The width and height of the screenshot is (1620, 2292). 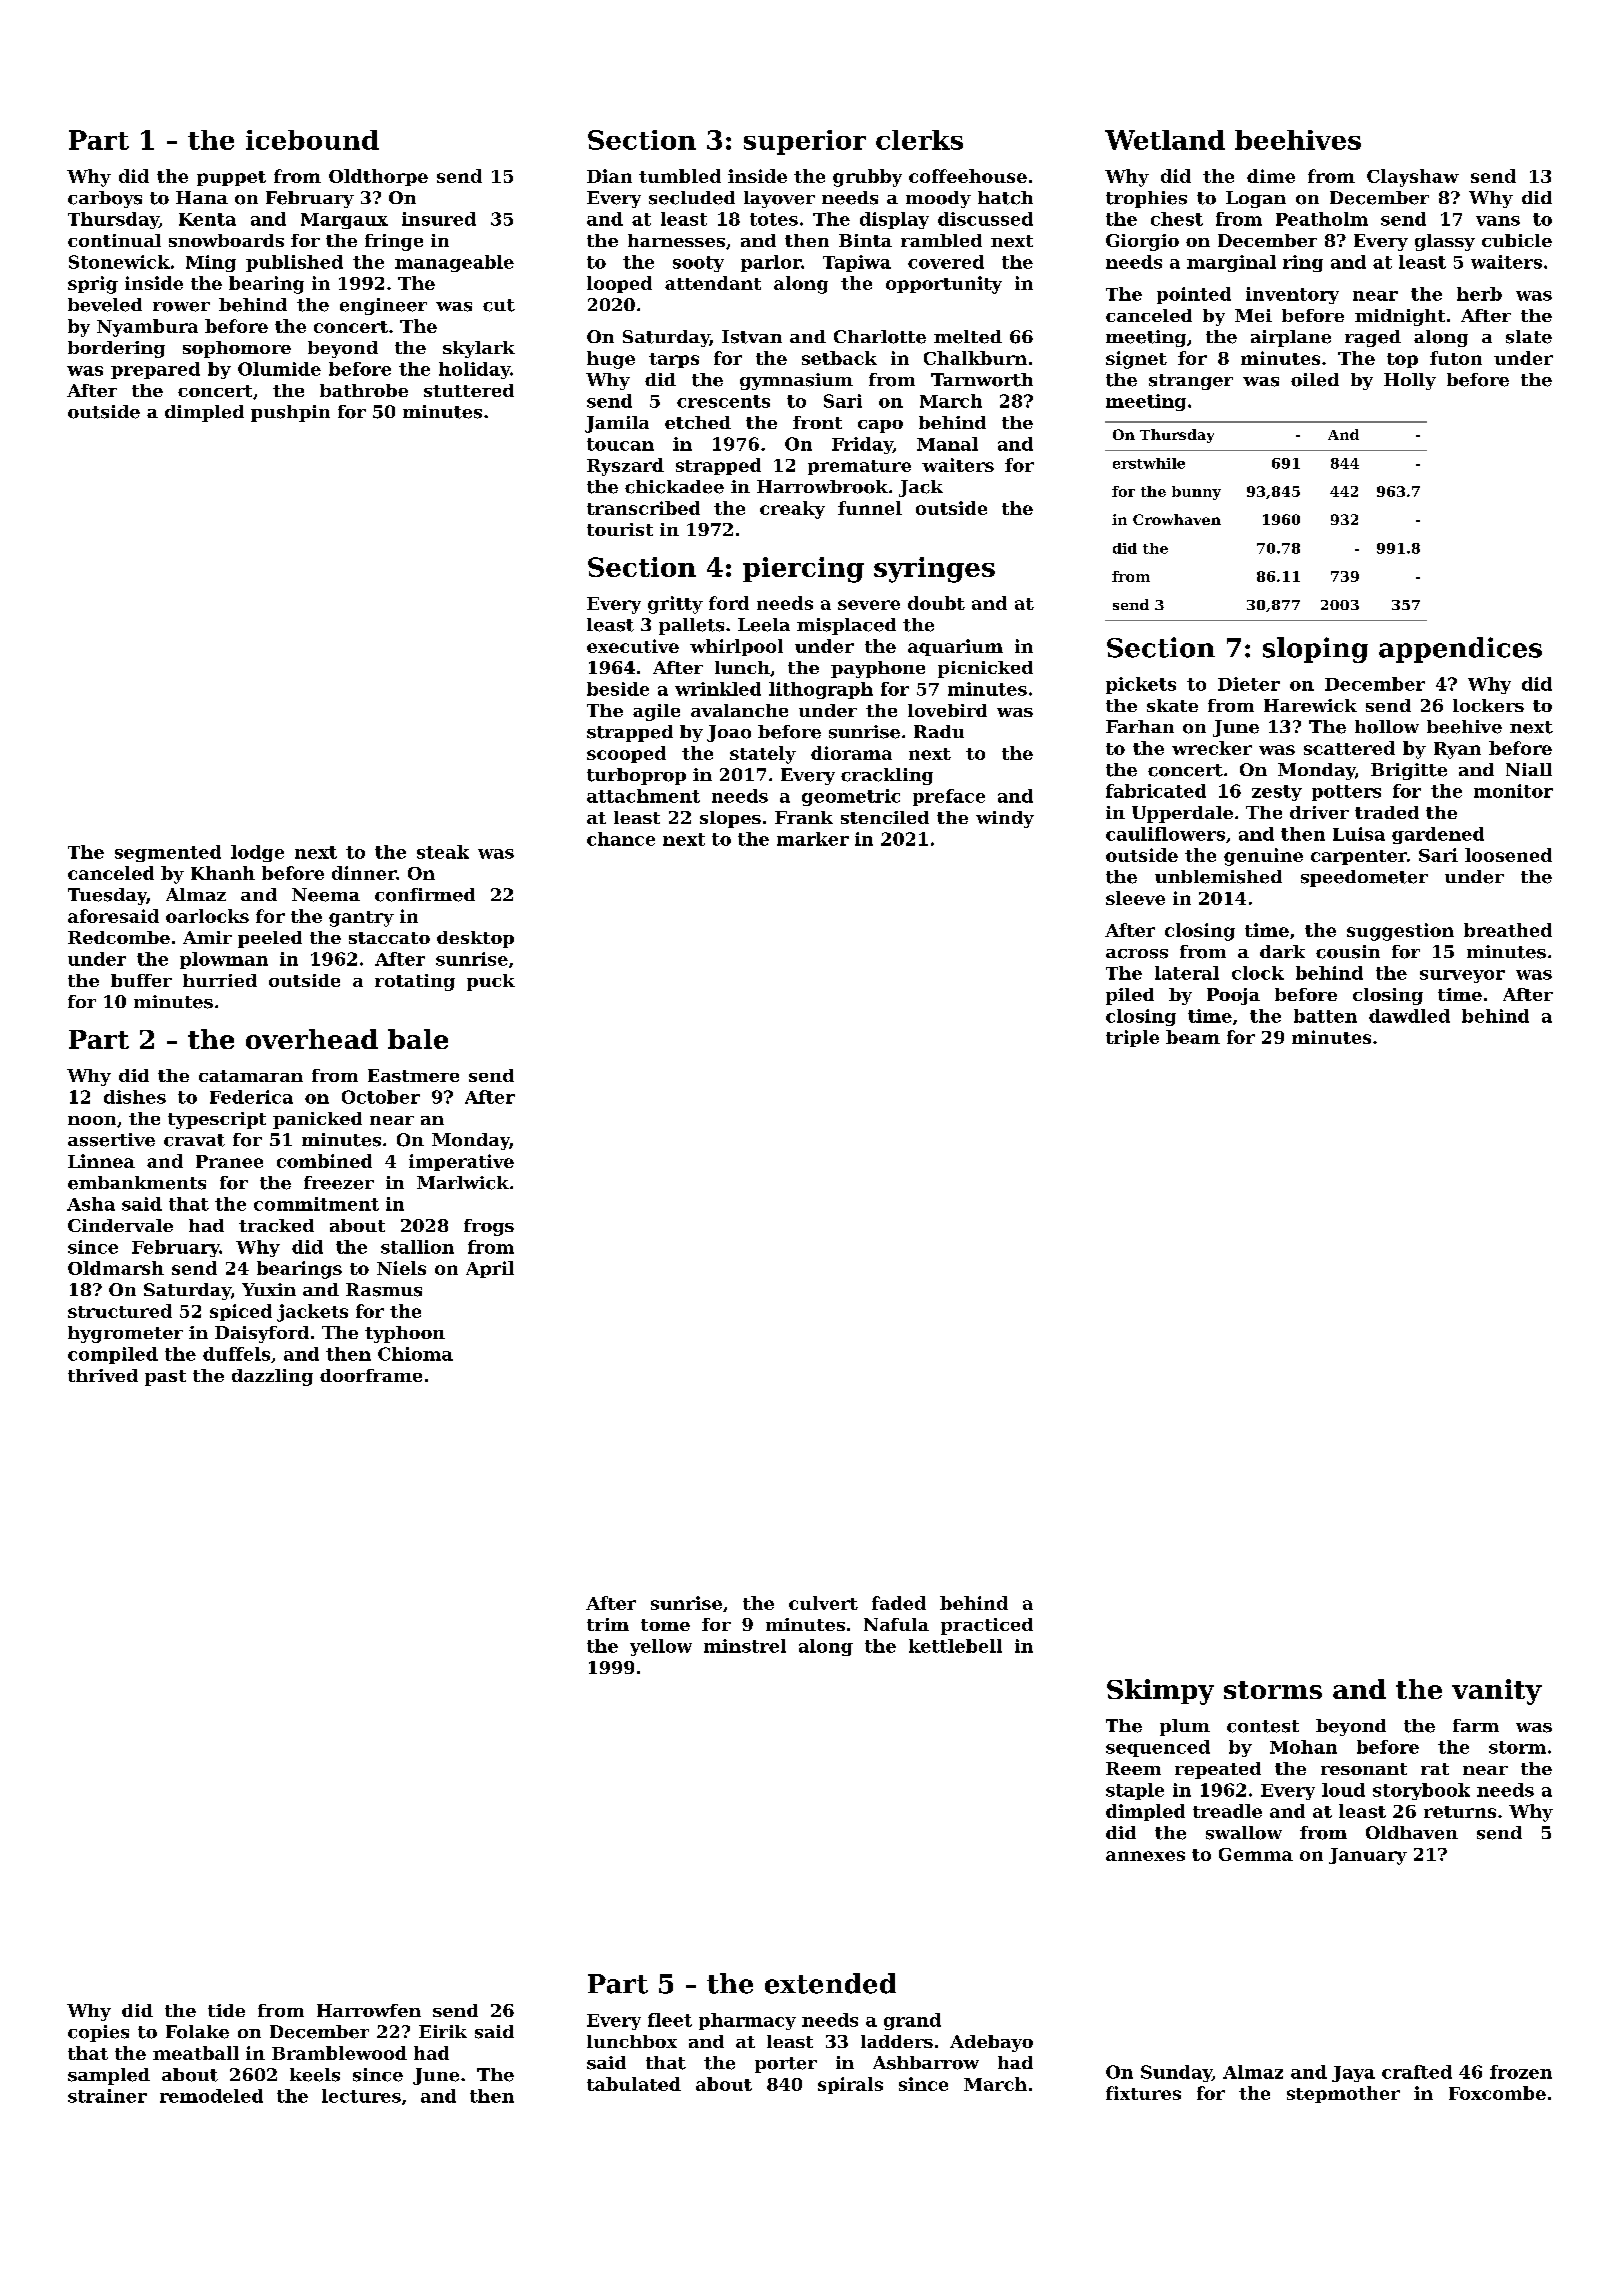 I want to click on minstrel, so click(x=745, y=1646).
